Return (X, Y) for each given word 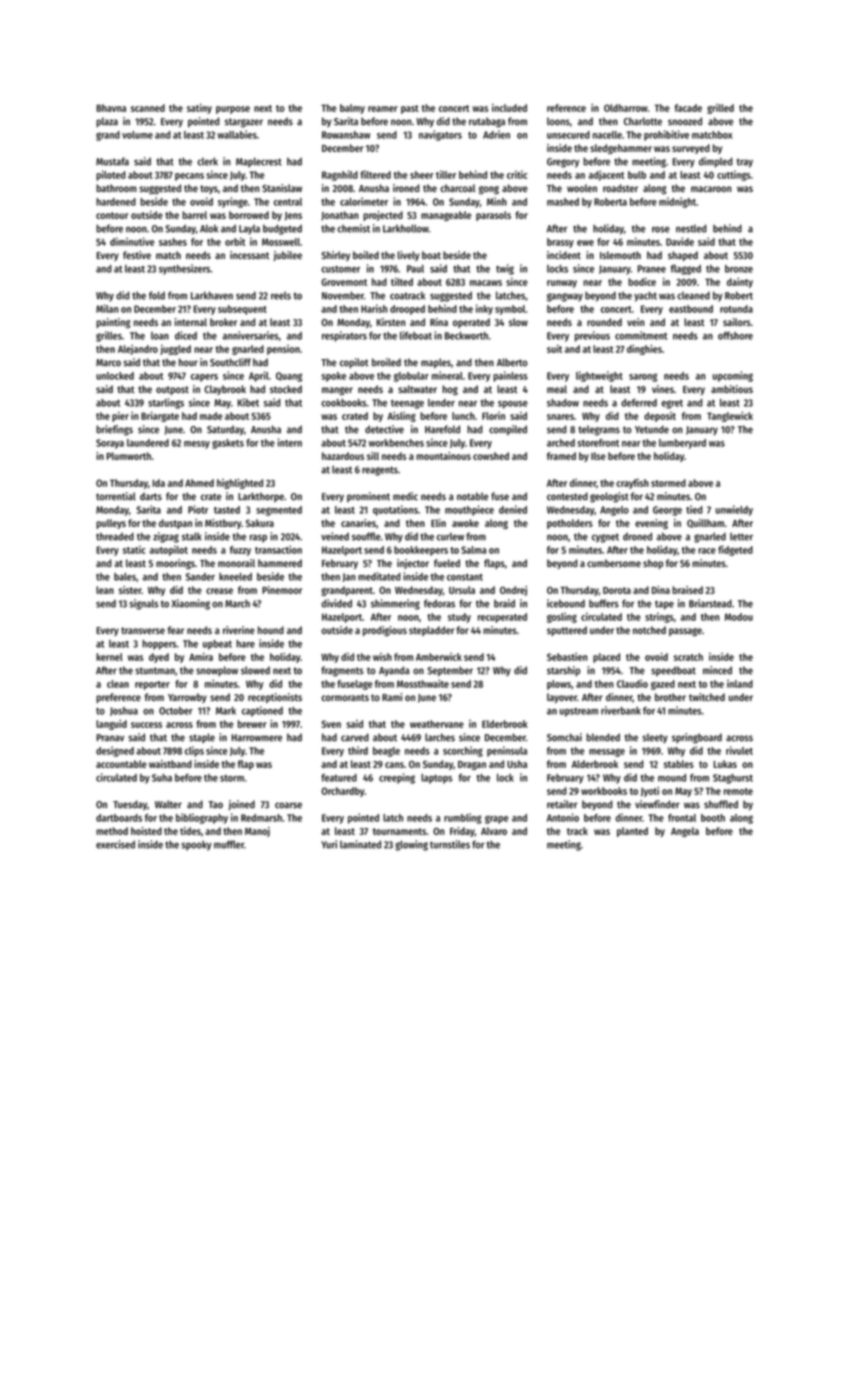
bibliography (202, 818)
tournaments (399, 831)
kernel (109, 657)
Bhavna (111, 108)
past (410, 109)
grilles (109, 336)
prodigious (385, 631)
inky (484, 309)
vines (663, 389)
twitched (707, 697)
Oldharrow (626, 108)
